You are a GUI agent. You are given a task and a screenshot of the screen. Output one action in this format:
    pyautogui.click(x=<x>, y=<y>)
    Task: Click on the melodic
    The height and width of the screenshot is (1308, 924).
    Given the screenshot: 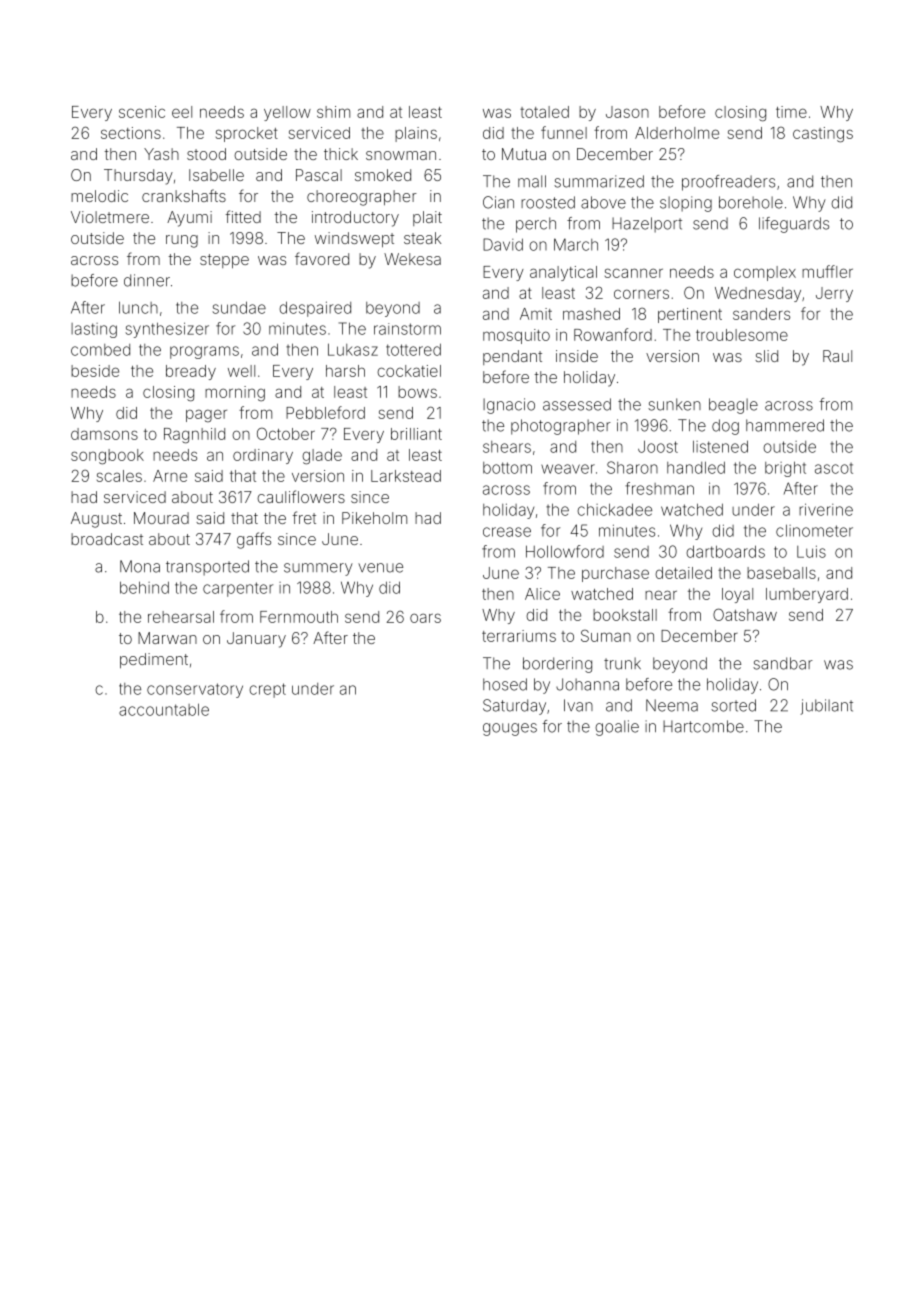 What is the action you would take?
    pyautogui.click(x=99, y=196)
